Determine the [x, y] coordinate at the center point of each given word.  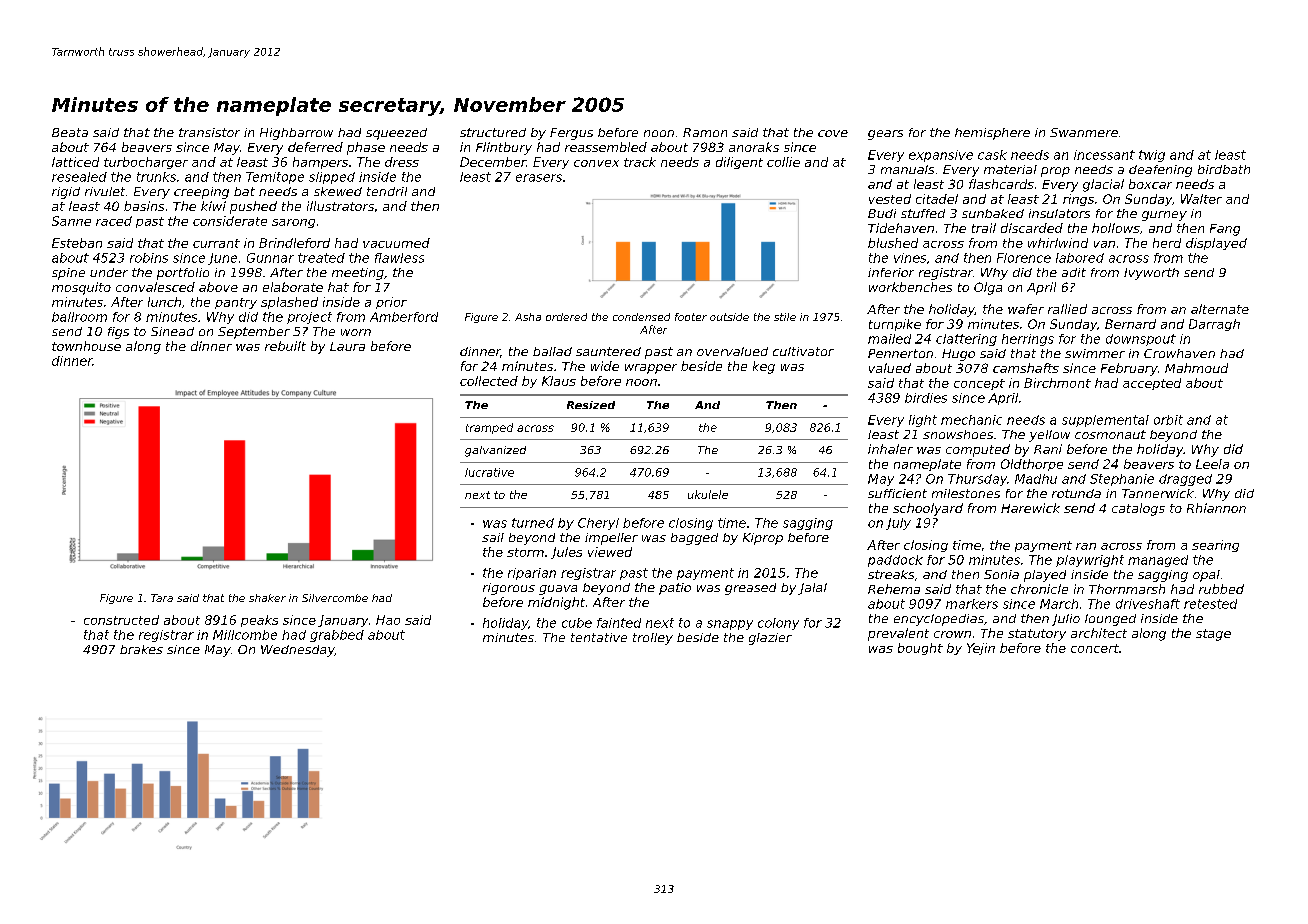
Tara [162, 598]
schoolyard [928, 509]
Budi [882, 213]
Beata [70, 132]
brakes [141, 649]
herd [1167, 243]
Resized [591, 405]
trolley [653, 639]
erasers [539, 178]
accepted [1152, 384]
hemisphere [992, 134]
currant [216, 243]
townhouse [86, 346]
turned [533, 523]
